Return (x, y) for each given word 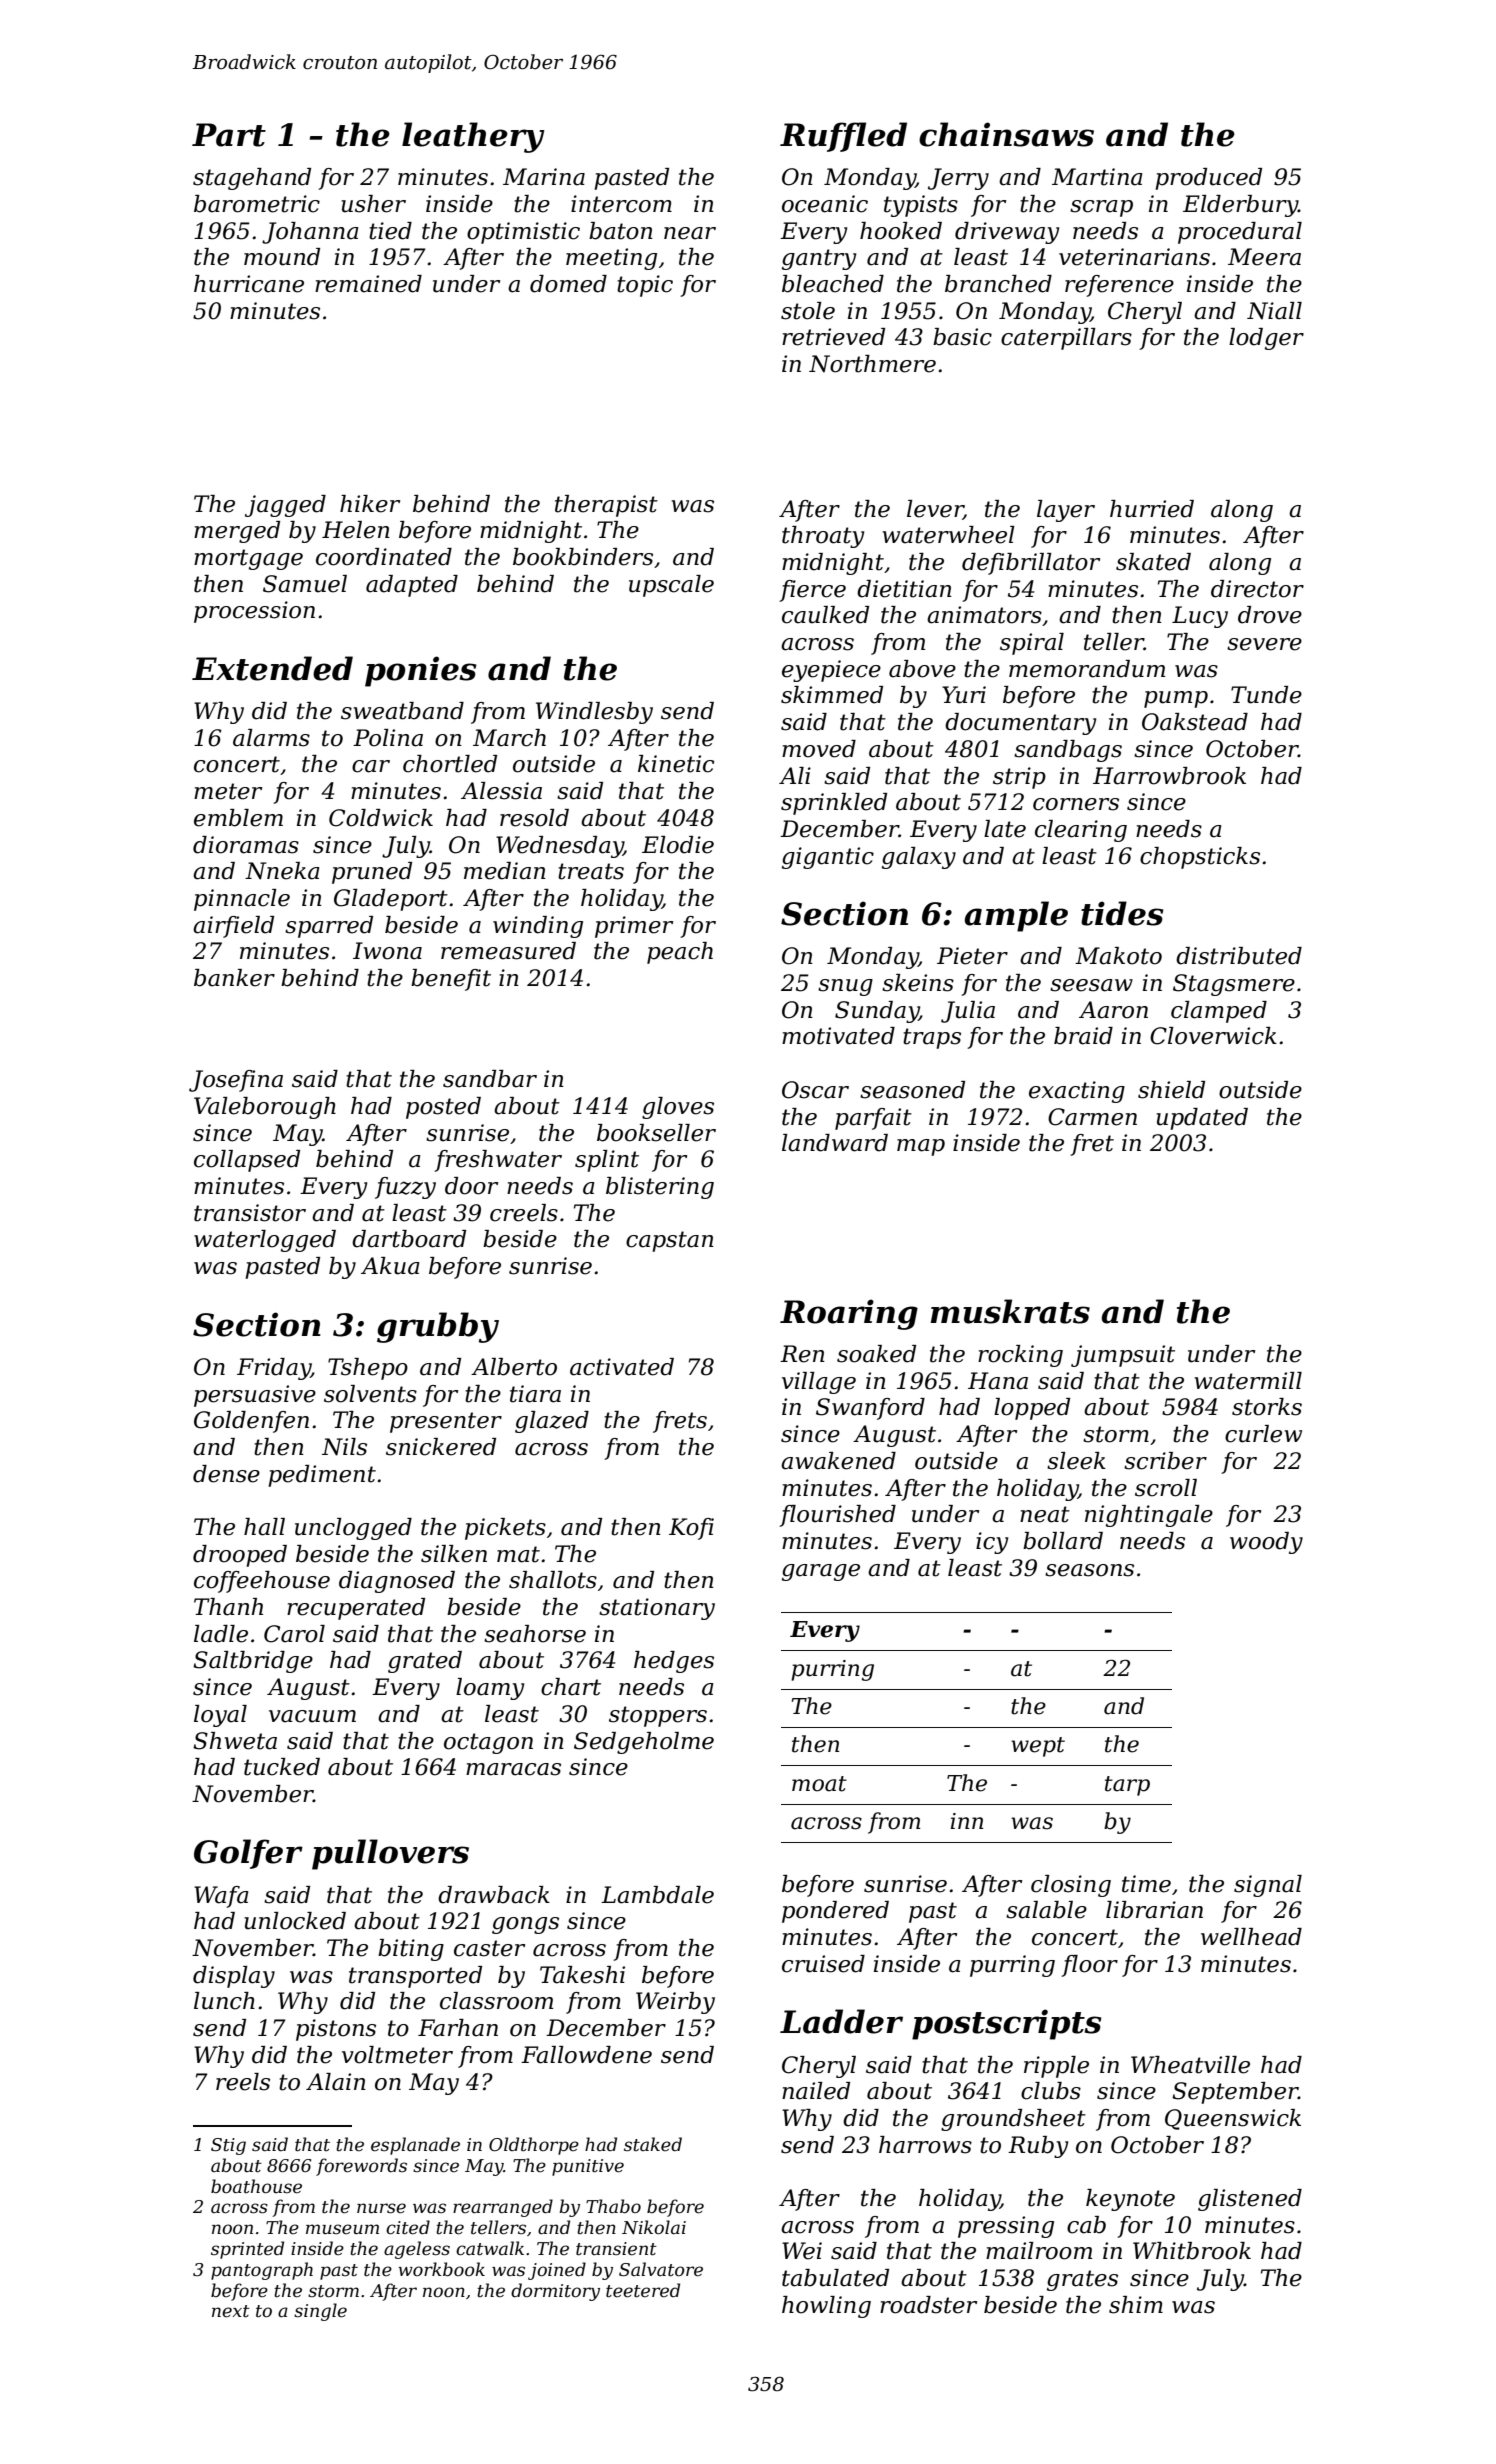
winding (538, 927)
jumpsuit (1123, 1356)
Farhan (458, 2028)
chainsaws (1006, 134)
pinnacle (242, 900)
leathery (473, 137)
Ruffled (843, 137)
